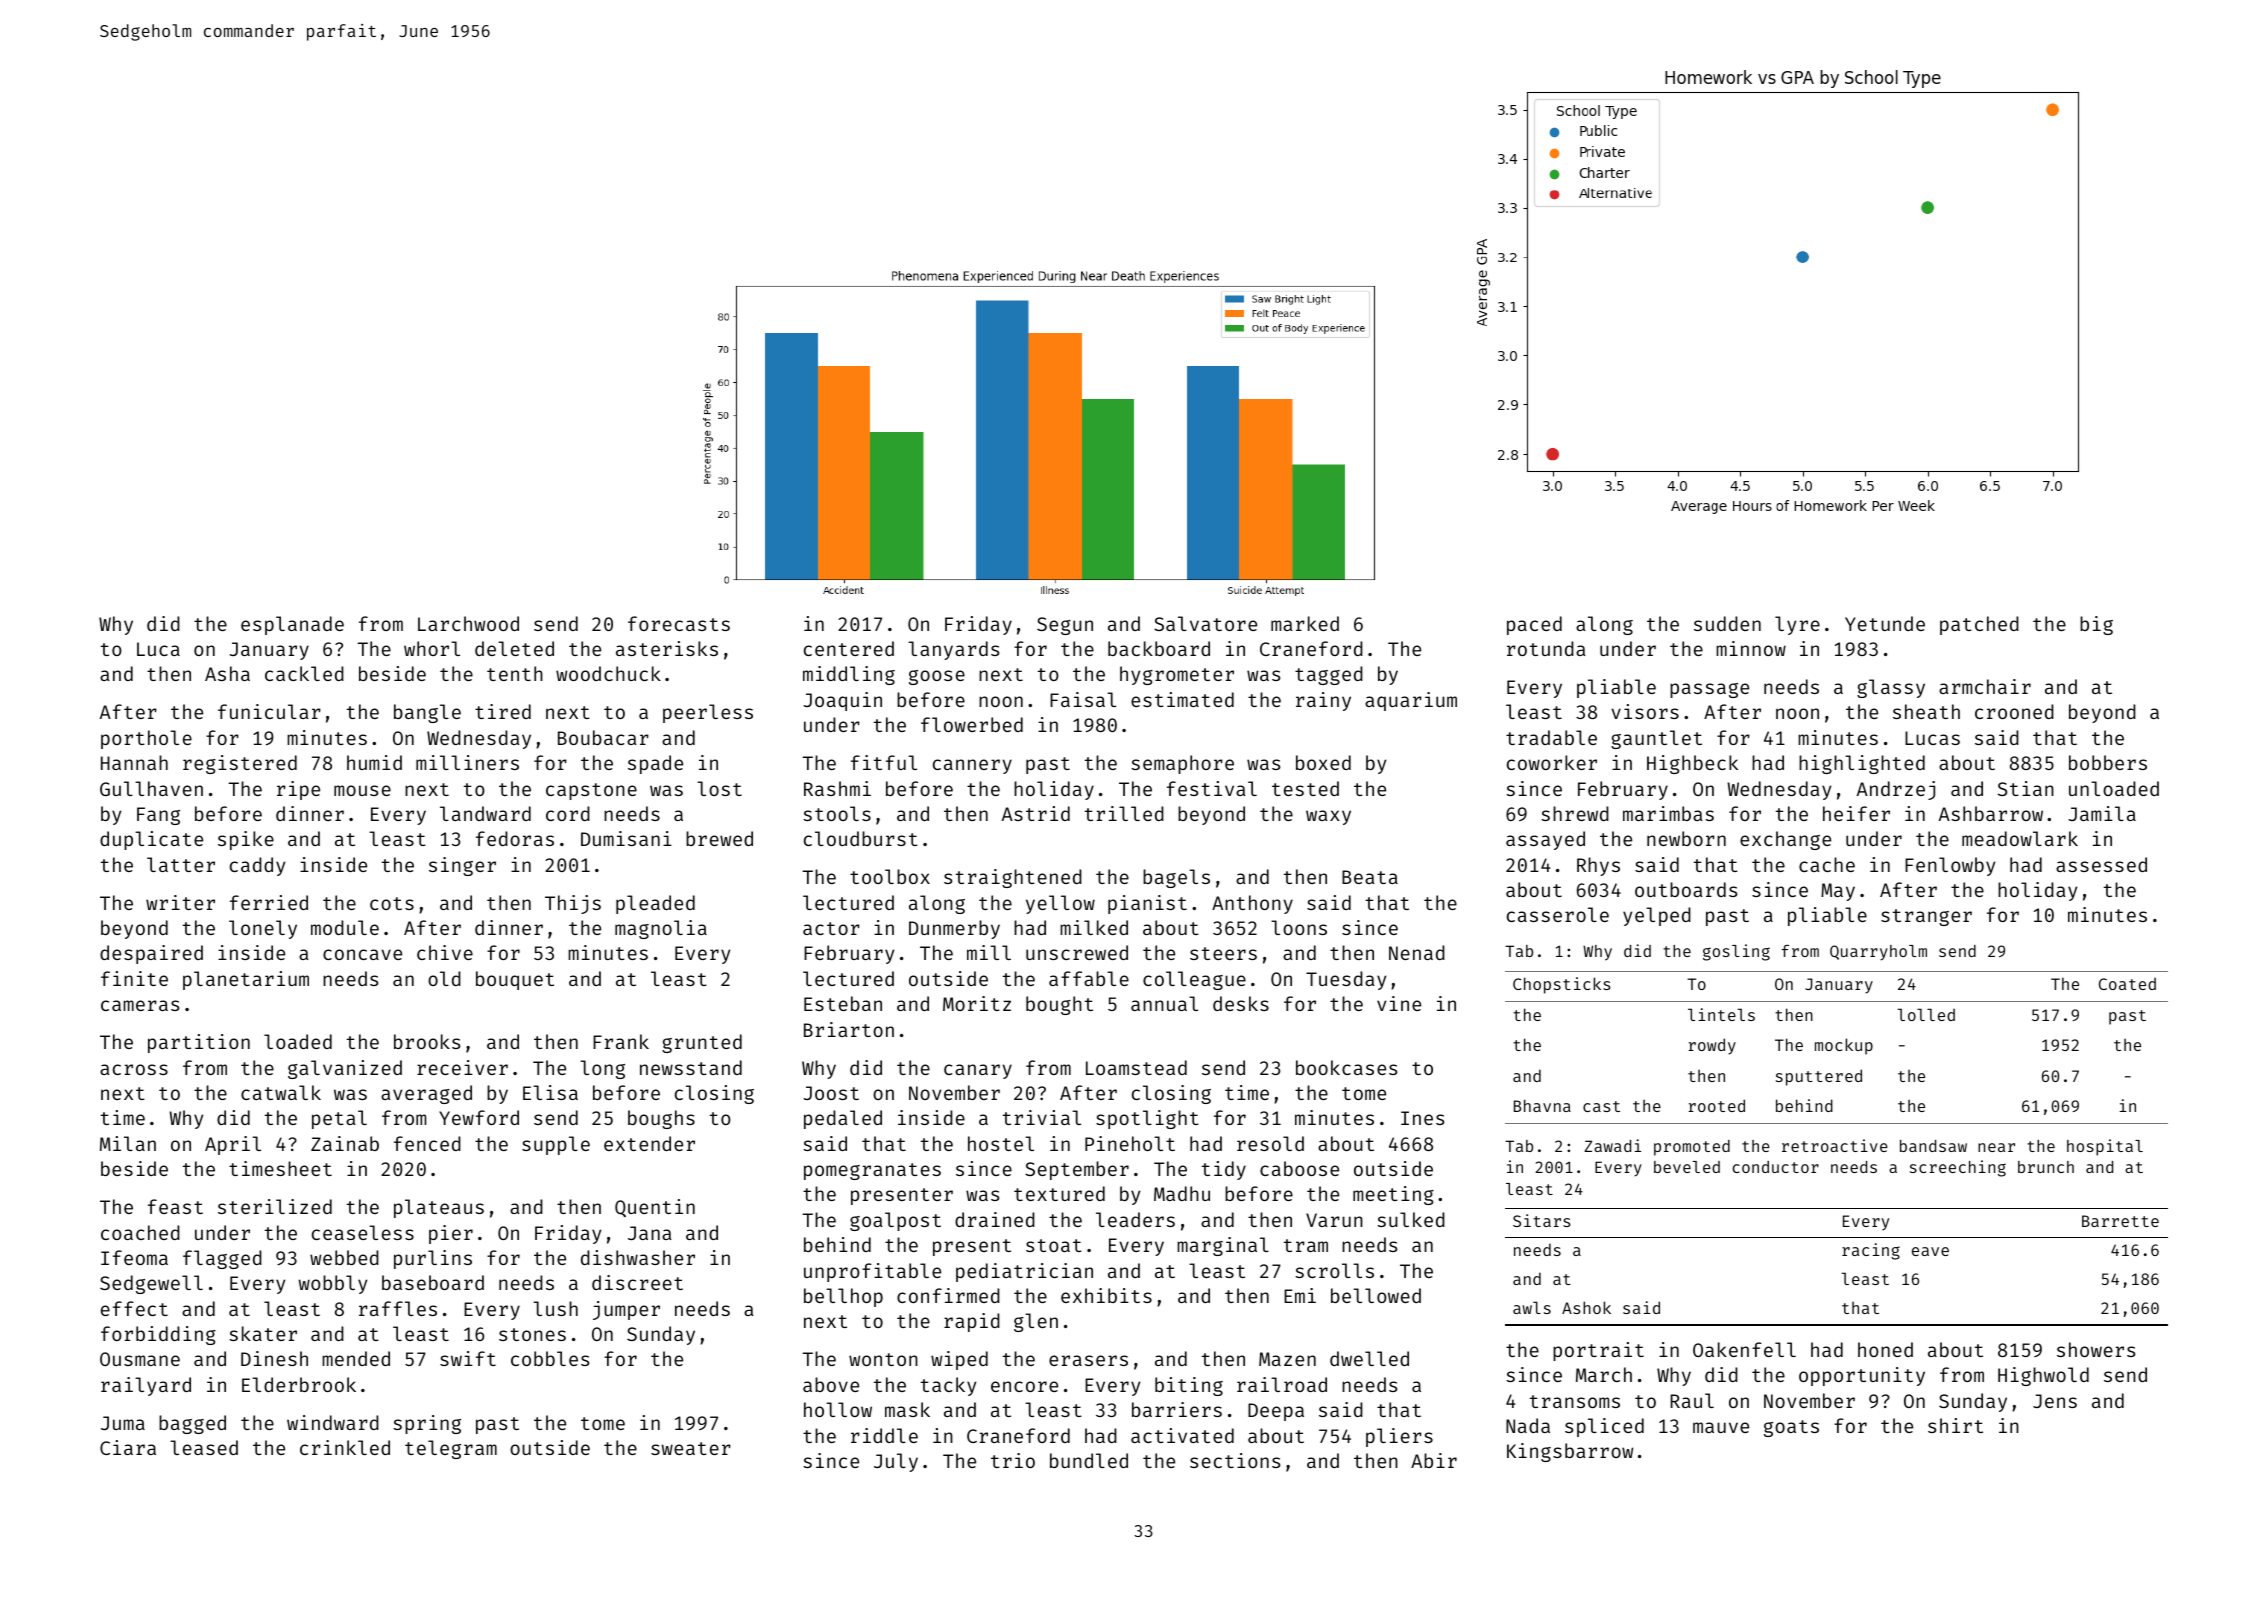  Describe the element at coordinates (1089, 978) in the screenshot. I see `affable` at that location.
